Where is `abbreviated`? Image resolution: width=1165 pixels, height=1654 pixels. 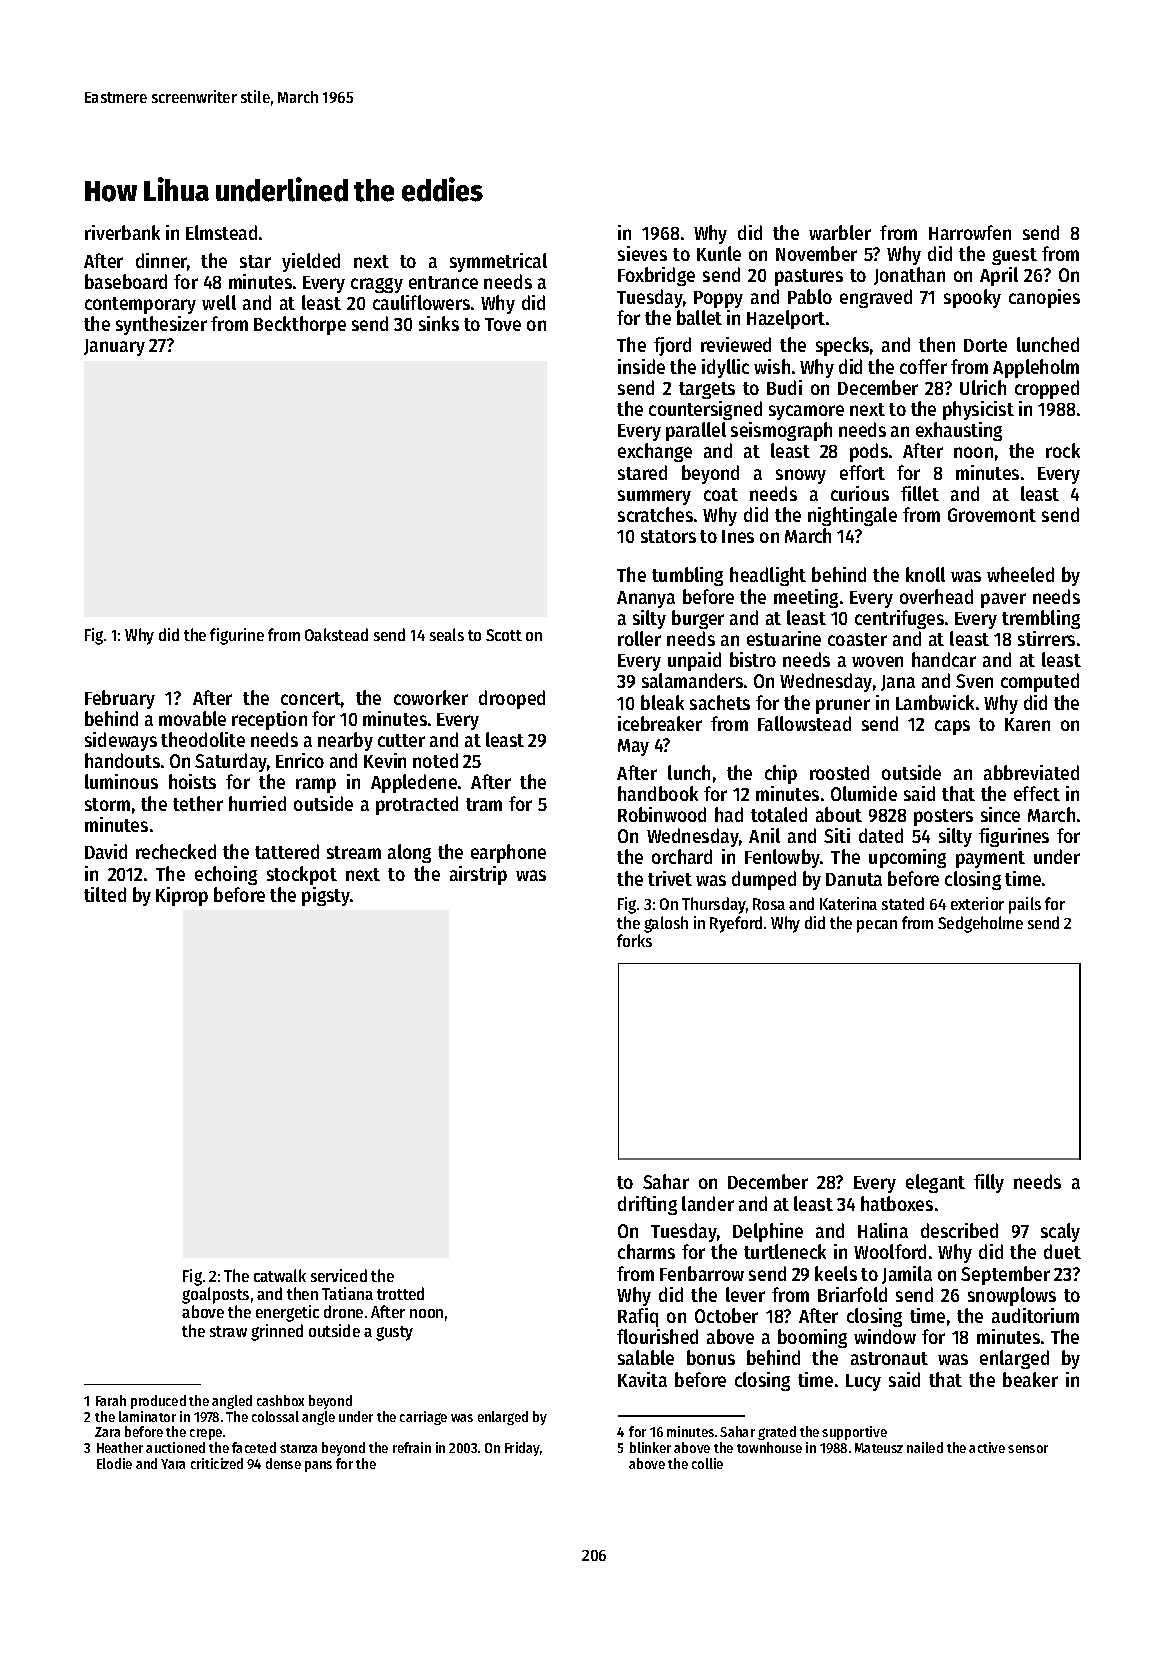
abbreviated is located at coordinates (1031, 772).
